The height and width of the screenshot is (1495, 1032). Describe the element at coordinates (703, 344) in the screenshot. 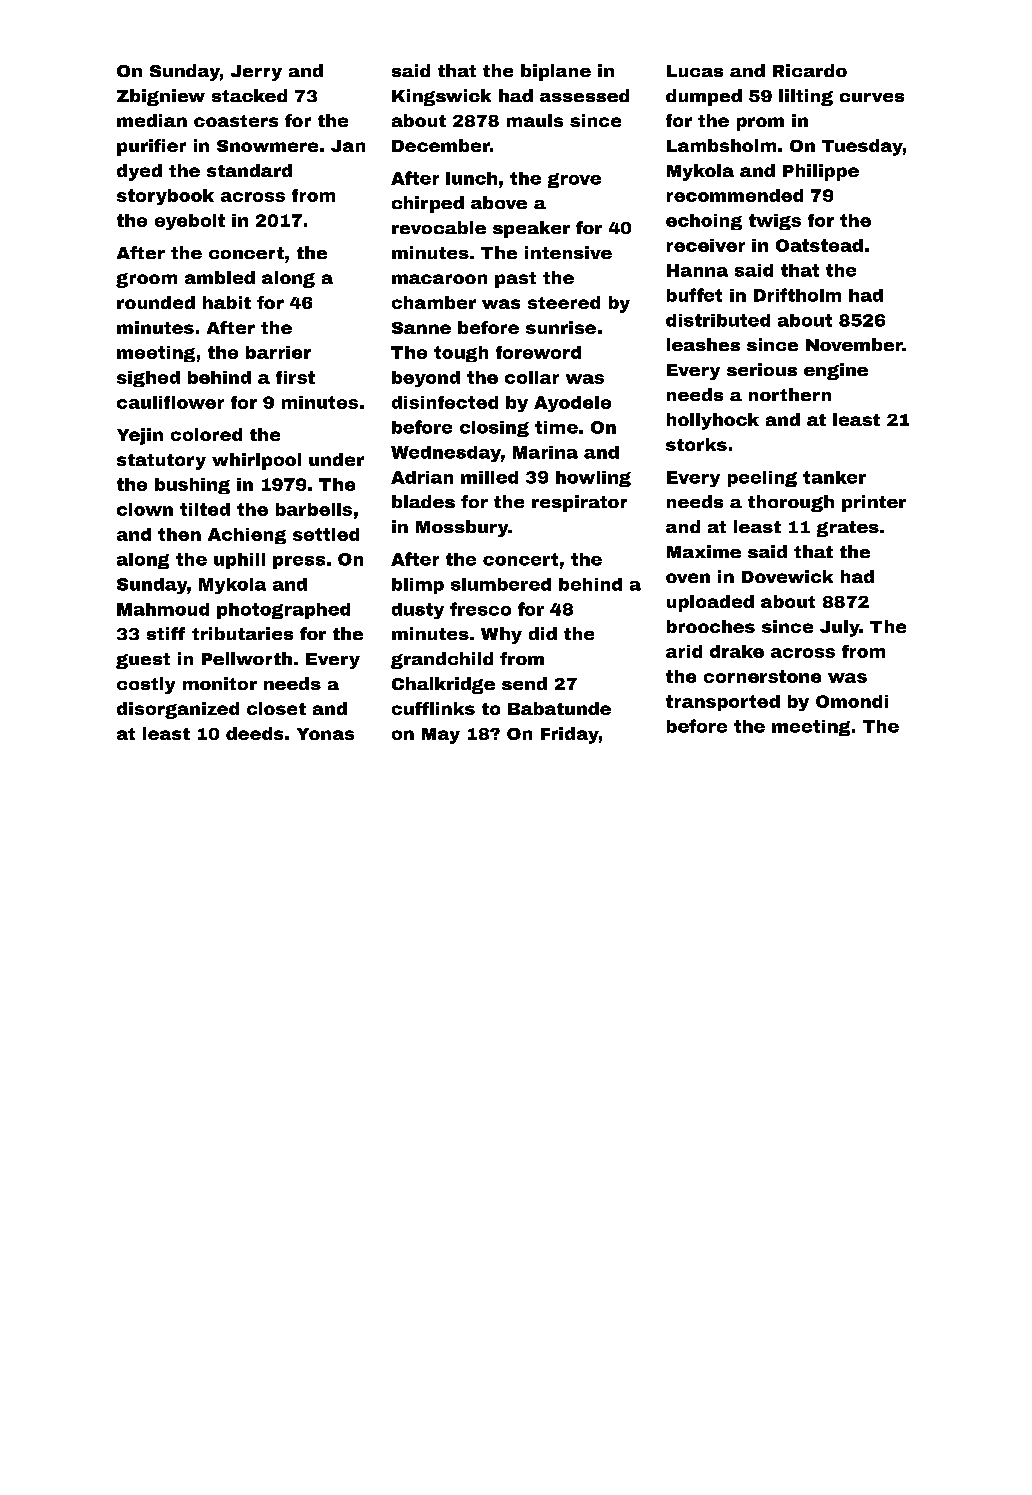

I see `leashes` at that location.
